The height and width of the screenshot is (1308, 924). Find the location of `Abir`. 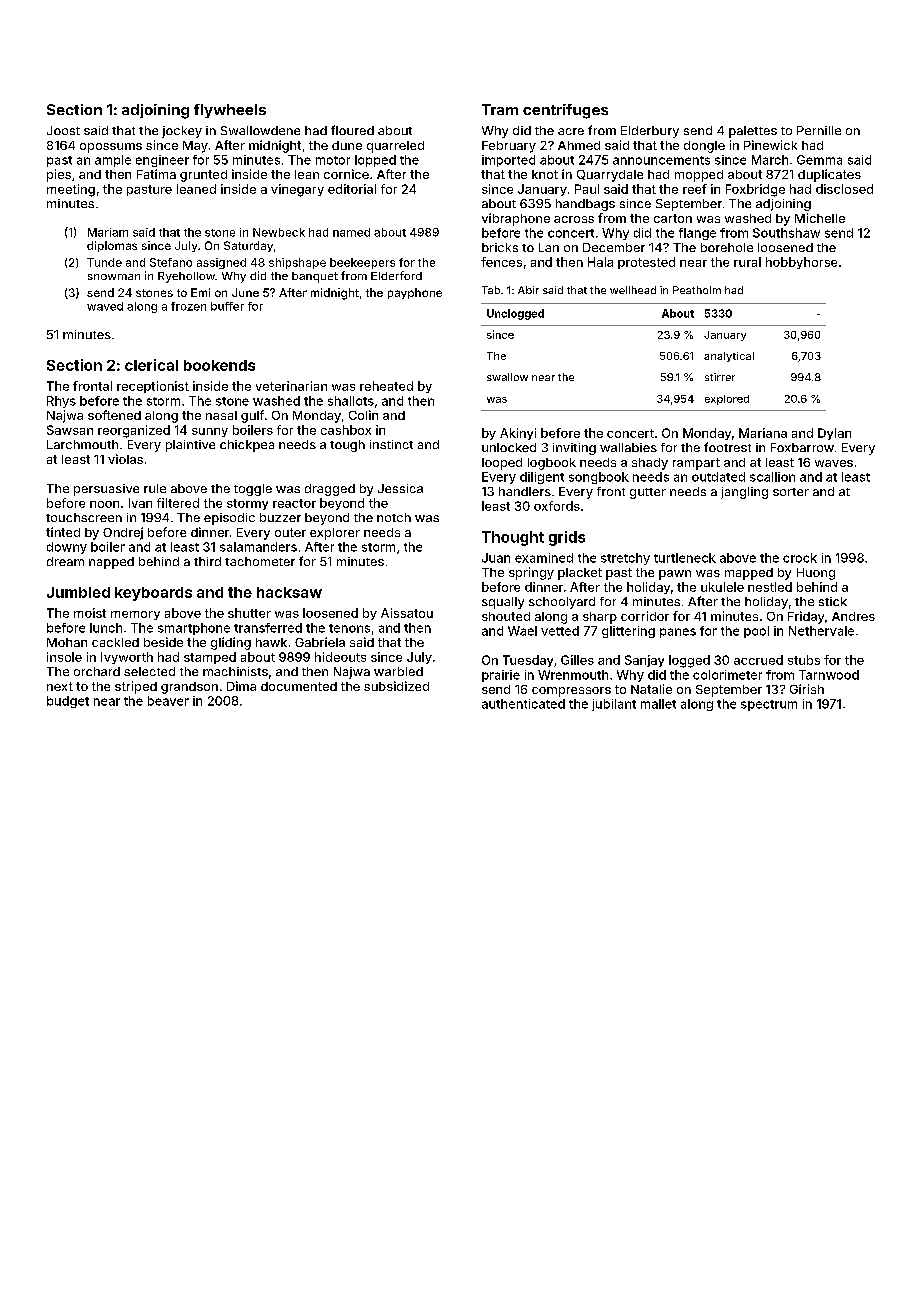

Abir is located at coordinates (528, 290).
